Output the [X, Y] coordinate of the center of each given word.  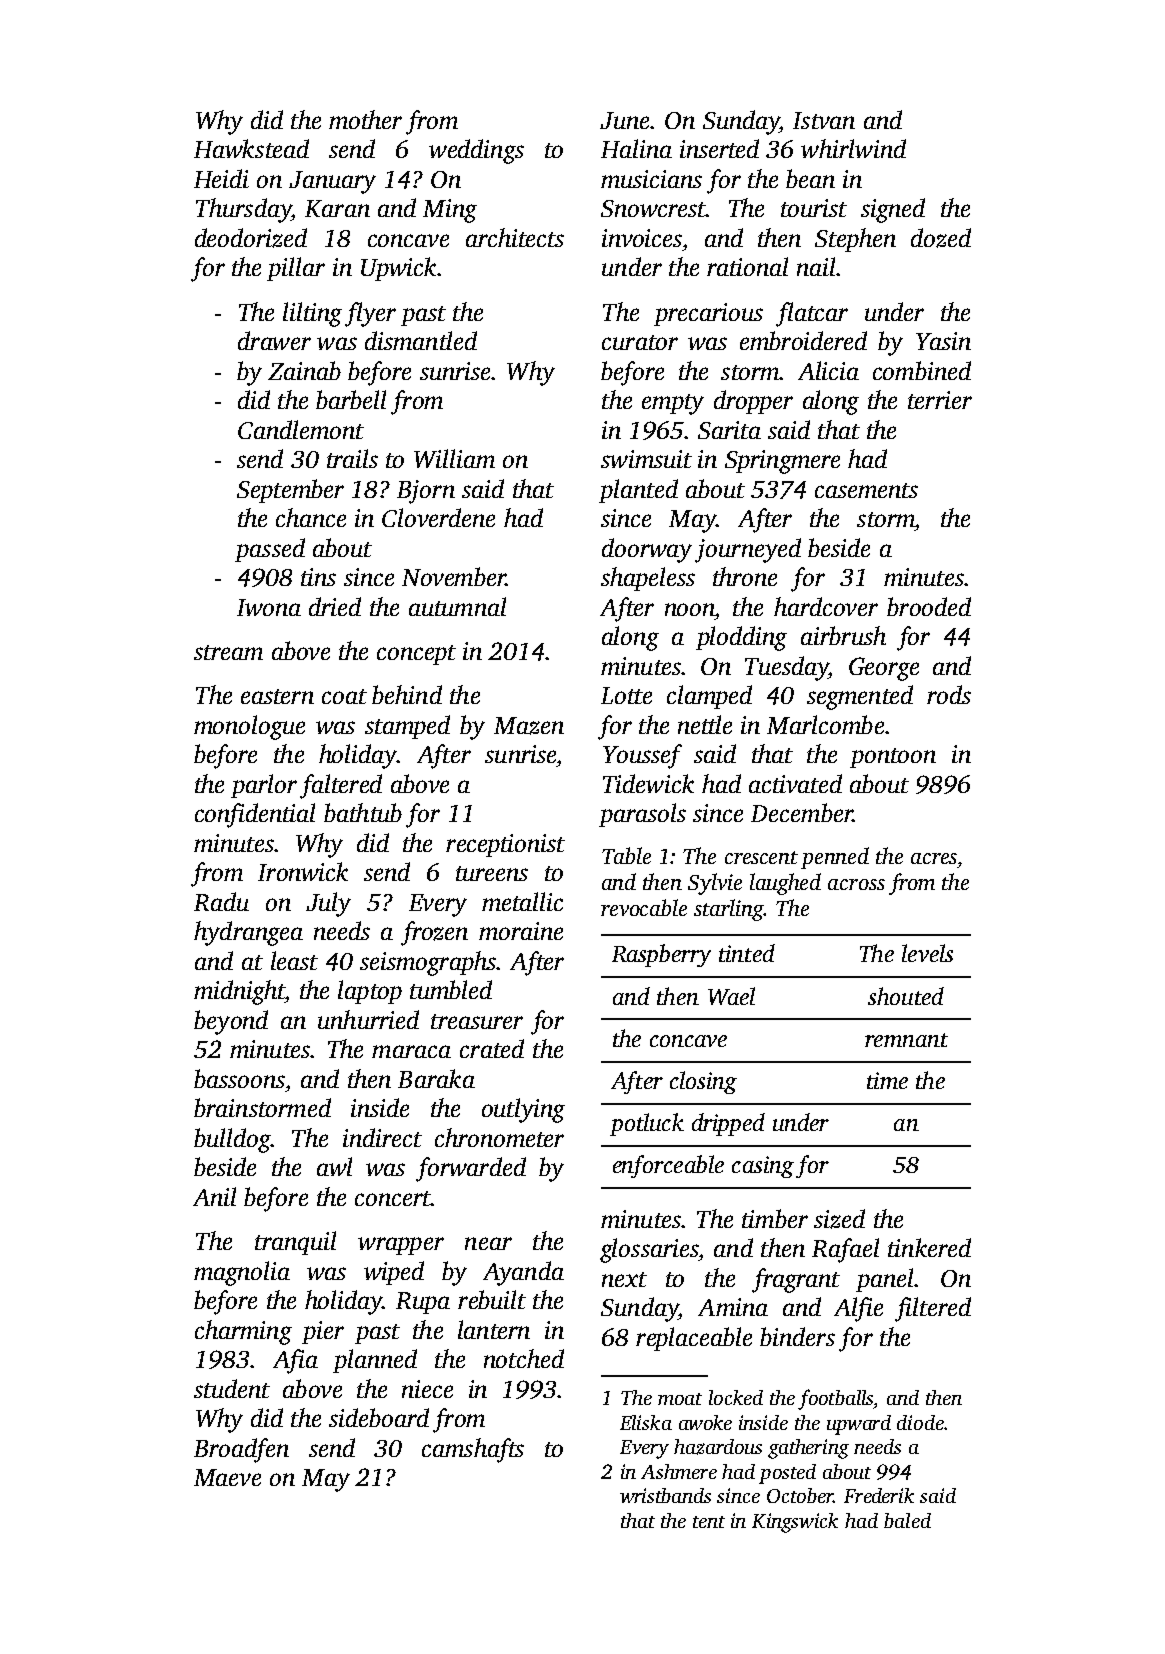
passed [270, 550]
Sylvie [715, 884]
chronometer [499, 1137]
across [856, 884]
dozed [941, 238]
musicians [651, 179]
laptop [370, 992]
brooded [929, 606]
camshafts [473, 1450]
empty [673, 404]
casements [866, 490]
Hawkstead [251, 148]
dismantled [421, 340]
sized [839, 1219]
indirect [382, 1137]
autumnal [457, 606]
